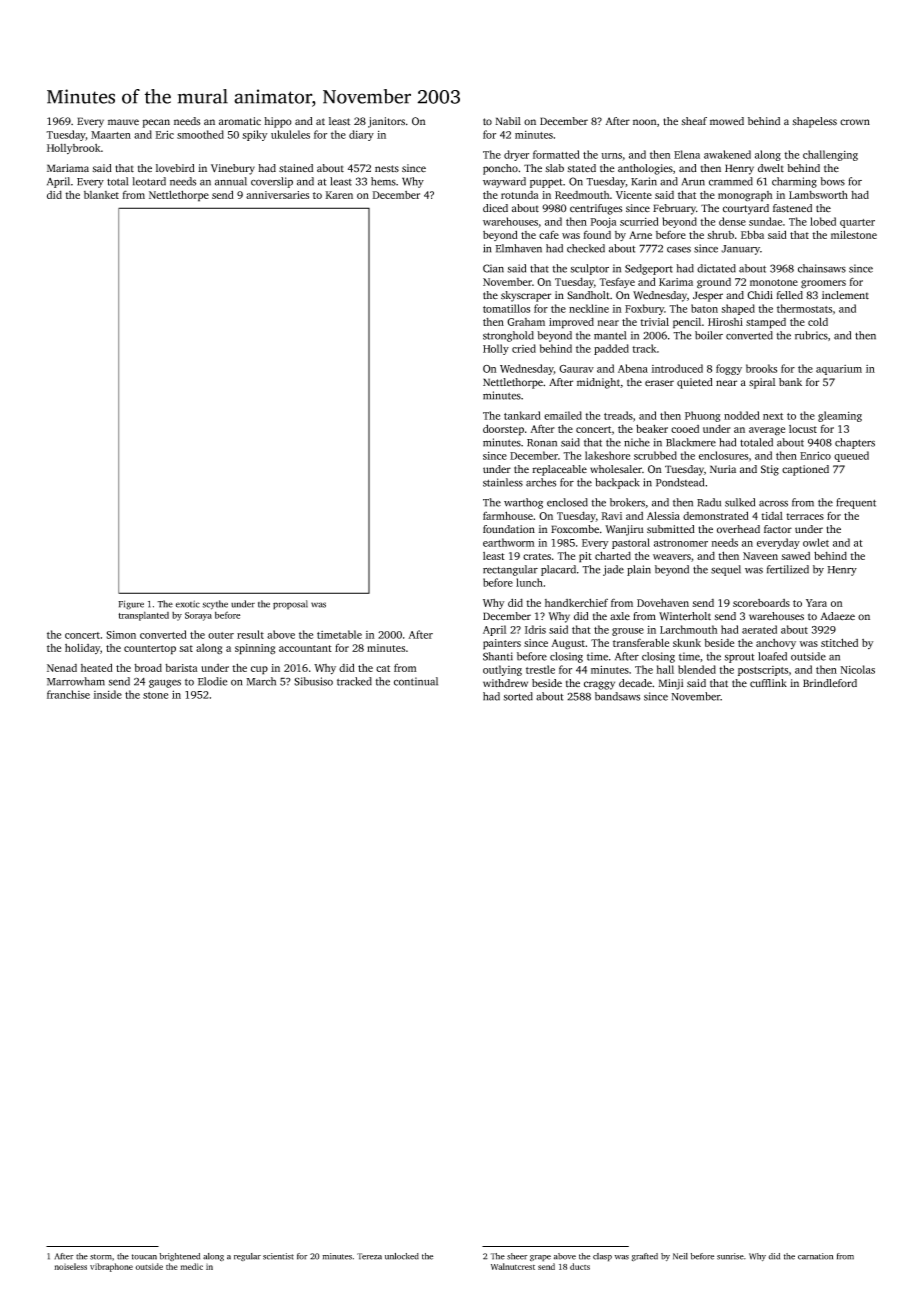  What do you see at coordinates (123, 122) in the screenshot?
I see `mauve` at bounding box center [123, 122].
